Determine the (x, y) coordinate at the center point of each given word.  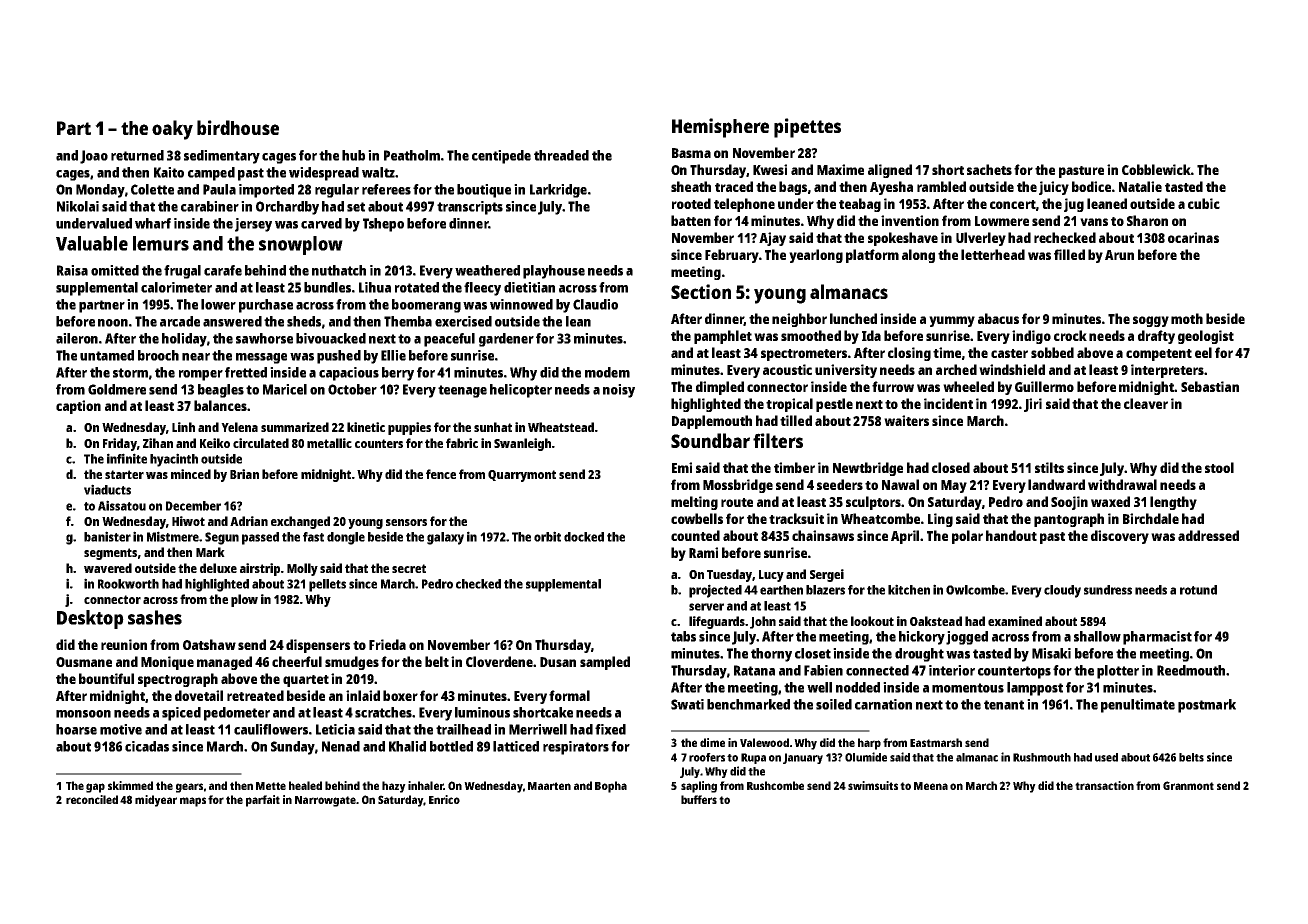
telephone (744, 205)
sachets (989, 169)
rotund (1198, 590)
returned (137, 155)
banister (107, 536)
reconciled (92, 799)
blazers (825, 590)
